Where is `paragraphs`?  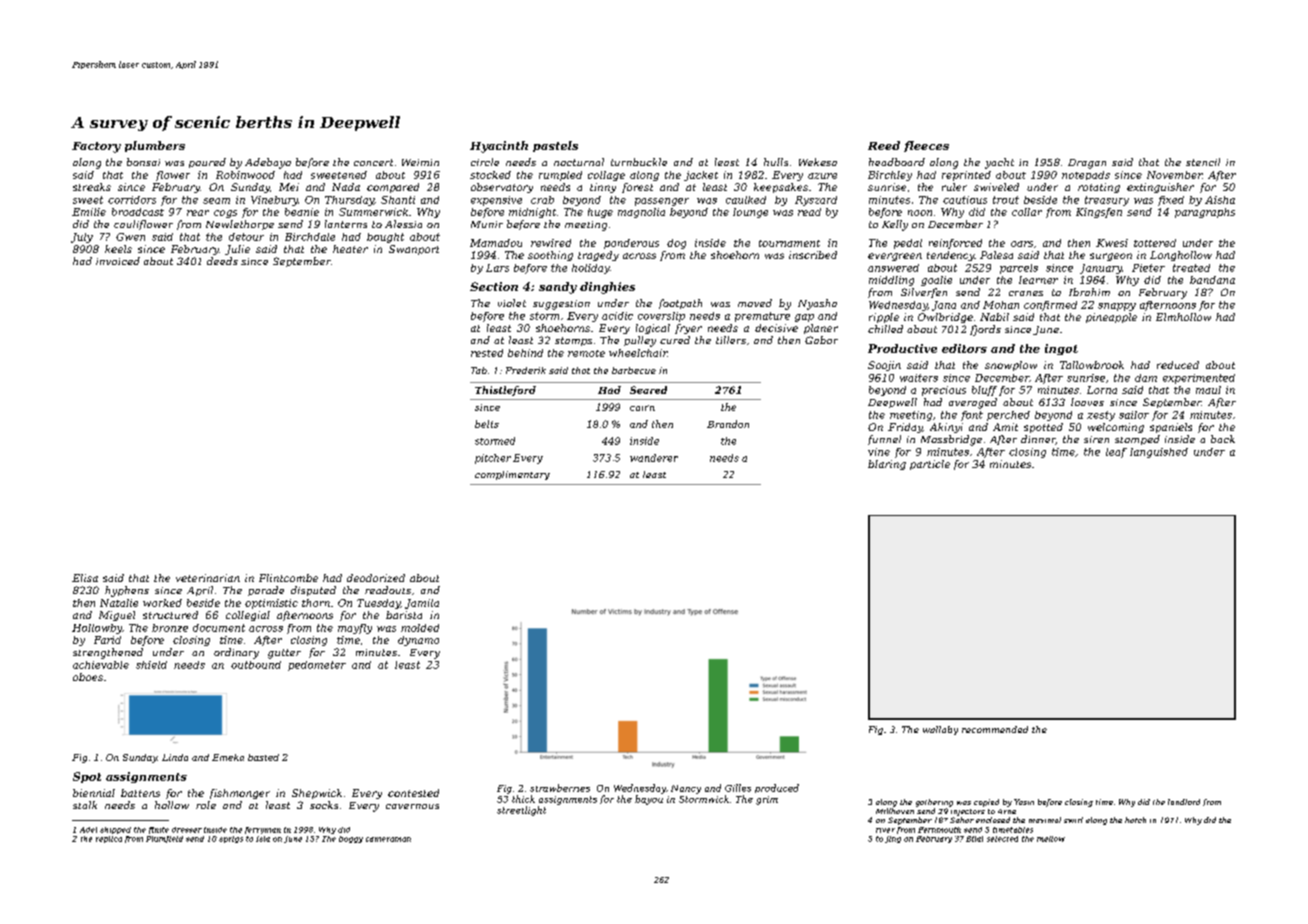
paragraphs is located at coordinates (1205, 213).
